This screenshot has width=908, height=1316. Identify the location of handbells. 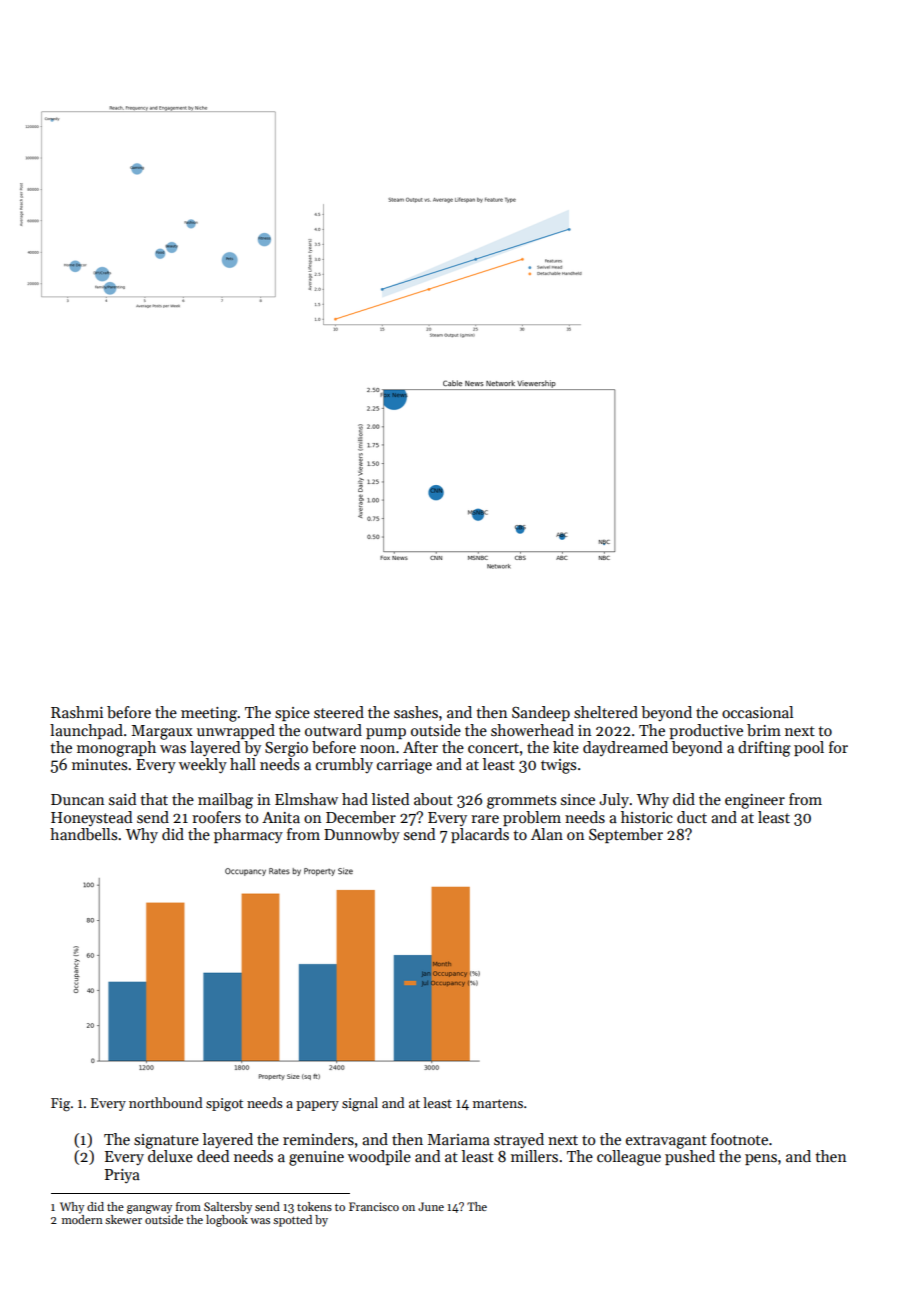
(83, 834).
